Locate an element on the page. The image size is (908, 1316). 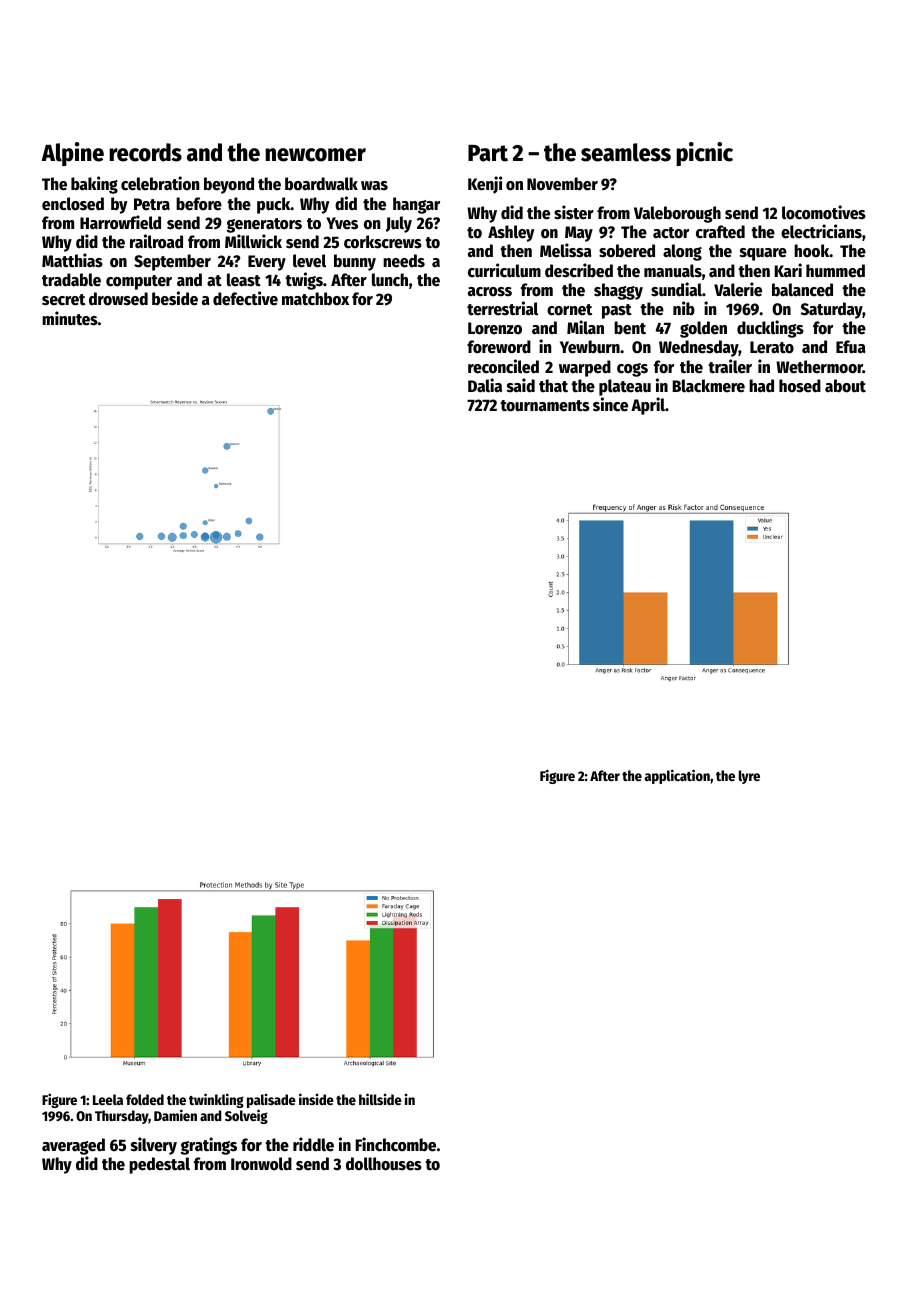
hillside is located at coordinates (380, 1099).
